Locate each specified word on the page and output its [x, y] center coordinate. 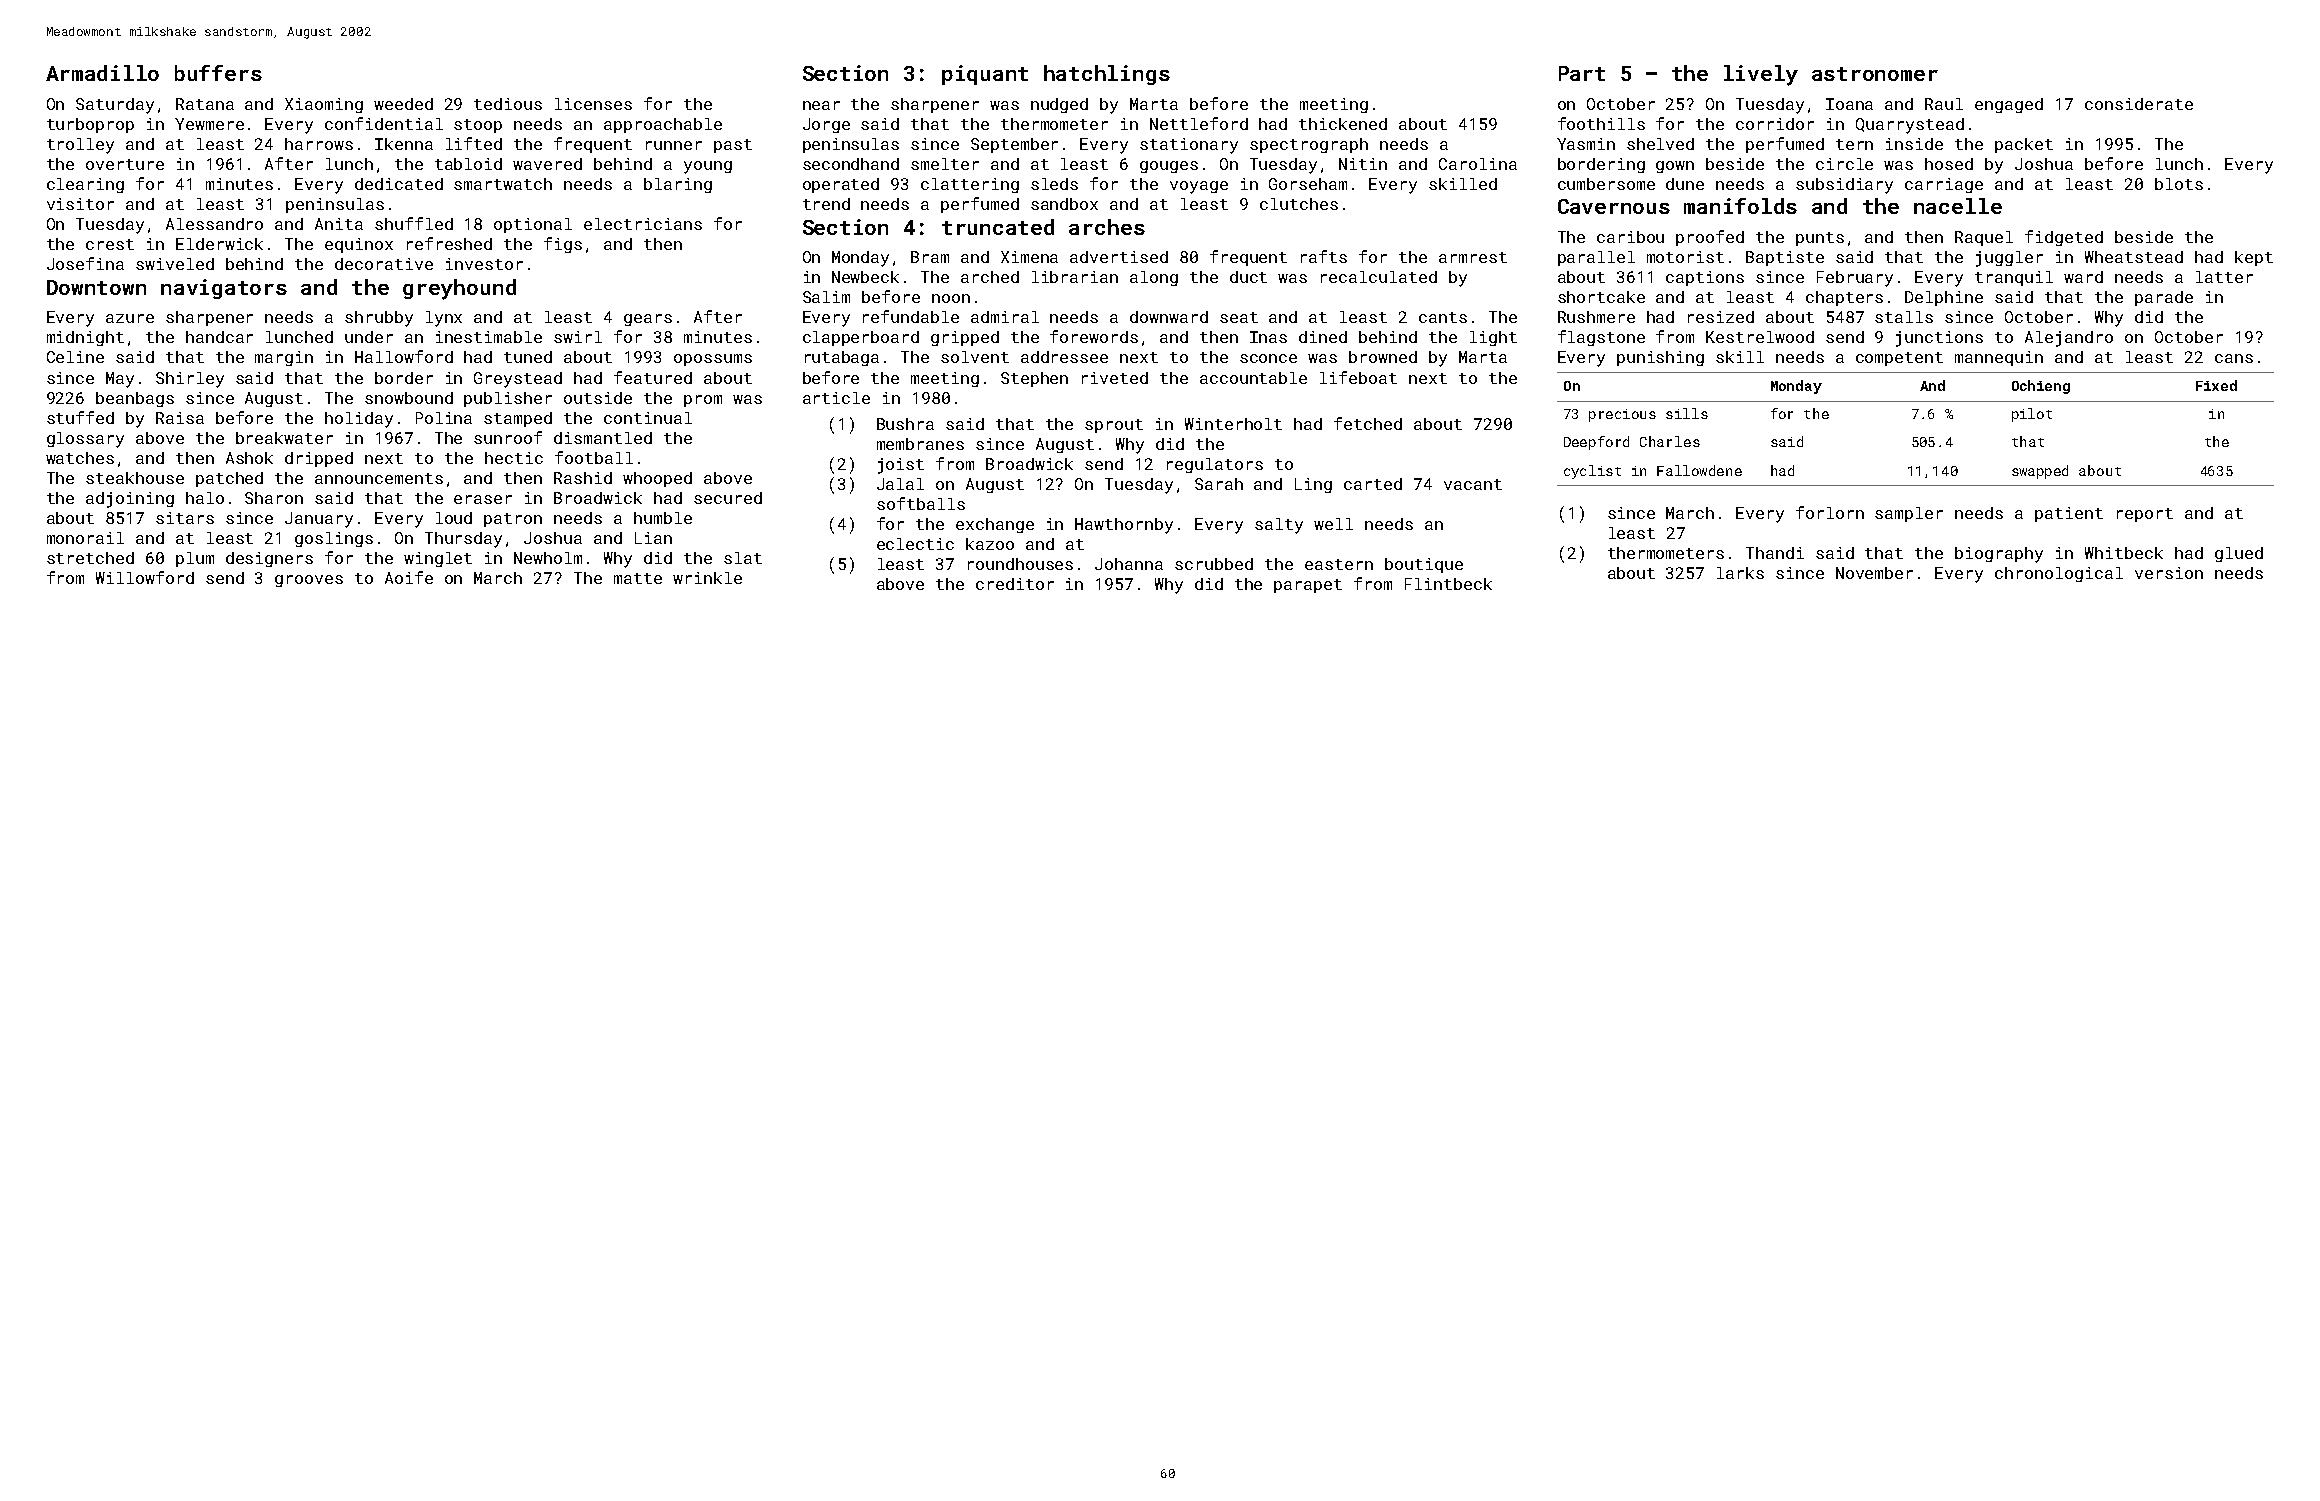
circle [1844, 164]
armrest [1473, 257]
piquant [985, 75]
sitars [185, 518]
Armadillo [102, 73]
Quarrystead [1910, 126]
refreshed [449, 243]
